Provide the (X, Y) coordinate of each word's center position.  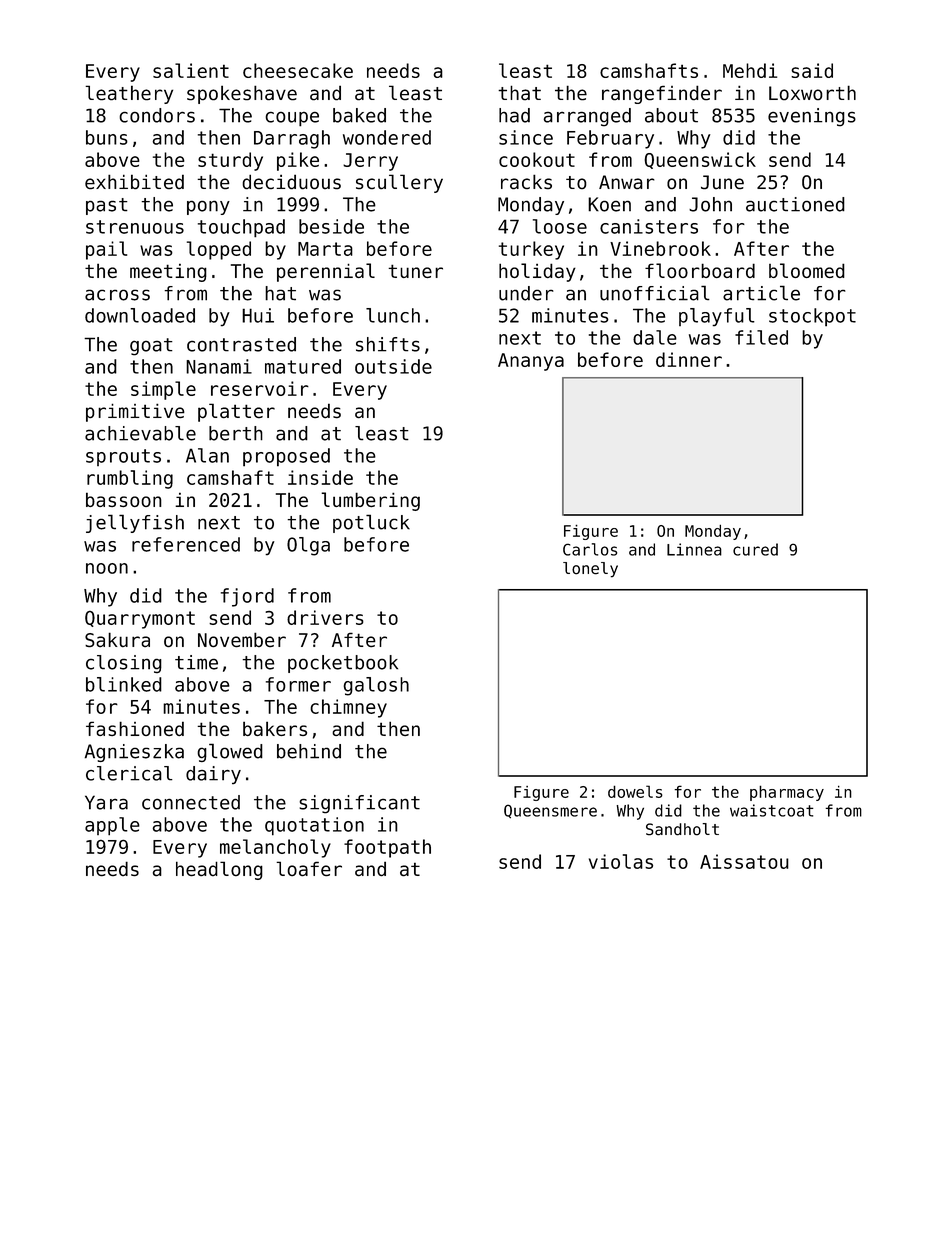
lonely (590, 570)
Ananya (531, 362)
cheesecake (298, 70)
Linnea (694, 549)
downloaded (140, 315)
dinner (689, 359)
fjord (247, 597)
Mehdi (750, 70)
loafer (309, 868)
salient (191, 70)
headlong (219, 870)
